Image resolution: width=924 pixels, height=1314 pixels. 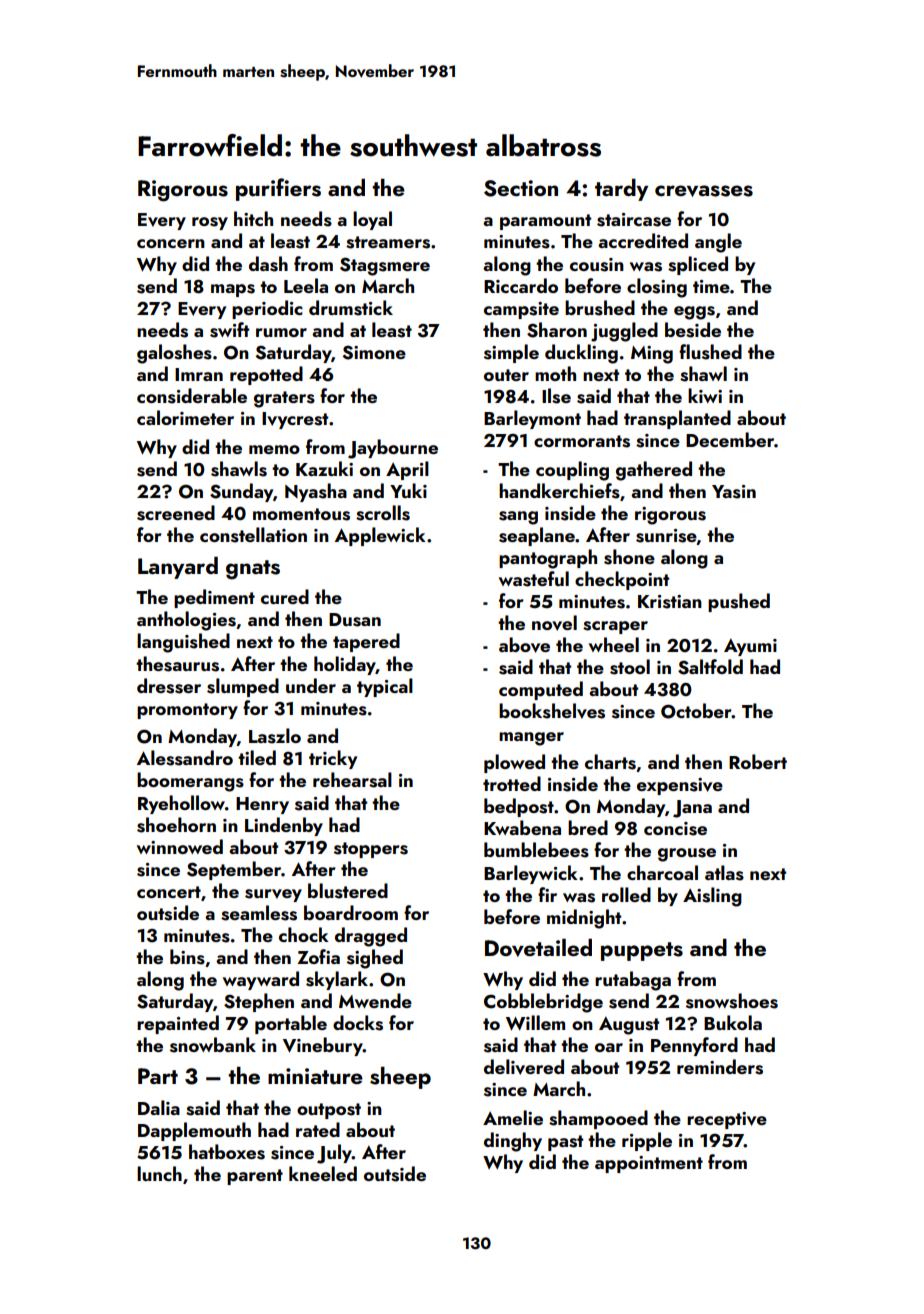 What do you see at coordinates (278, 189) in the screenshot?
I see `purifiers` at bounding box center [278, 189].
